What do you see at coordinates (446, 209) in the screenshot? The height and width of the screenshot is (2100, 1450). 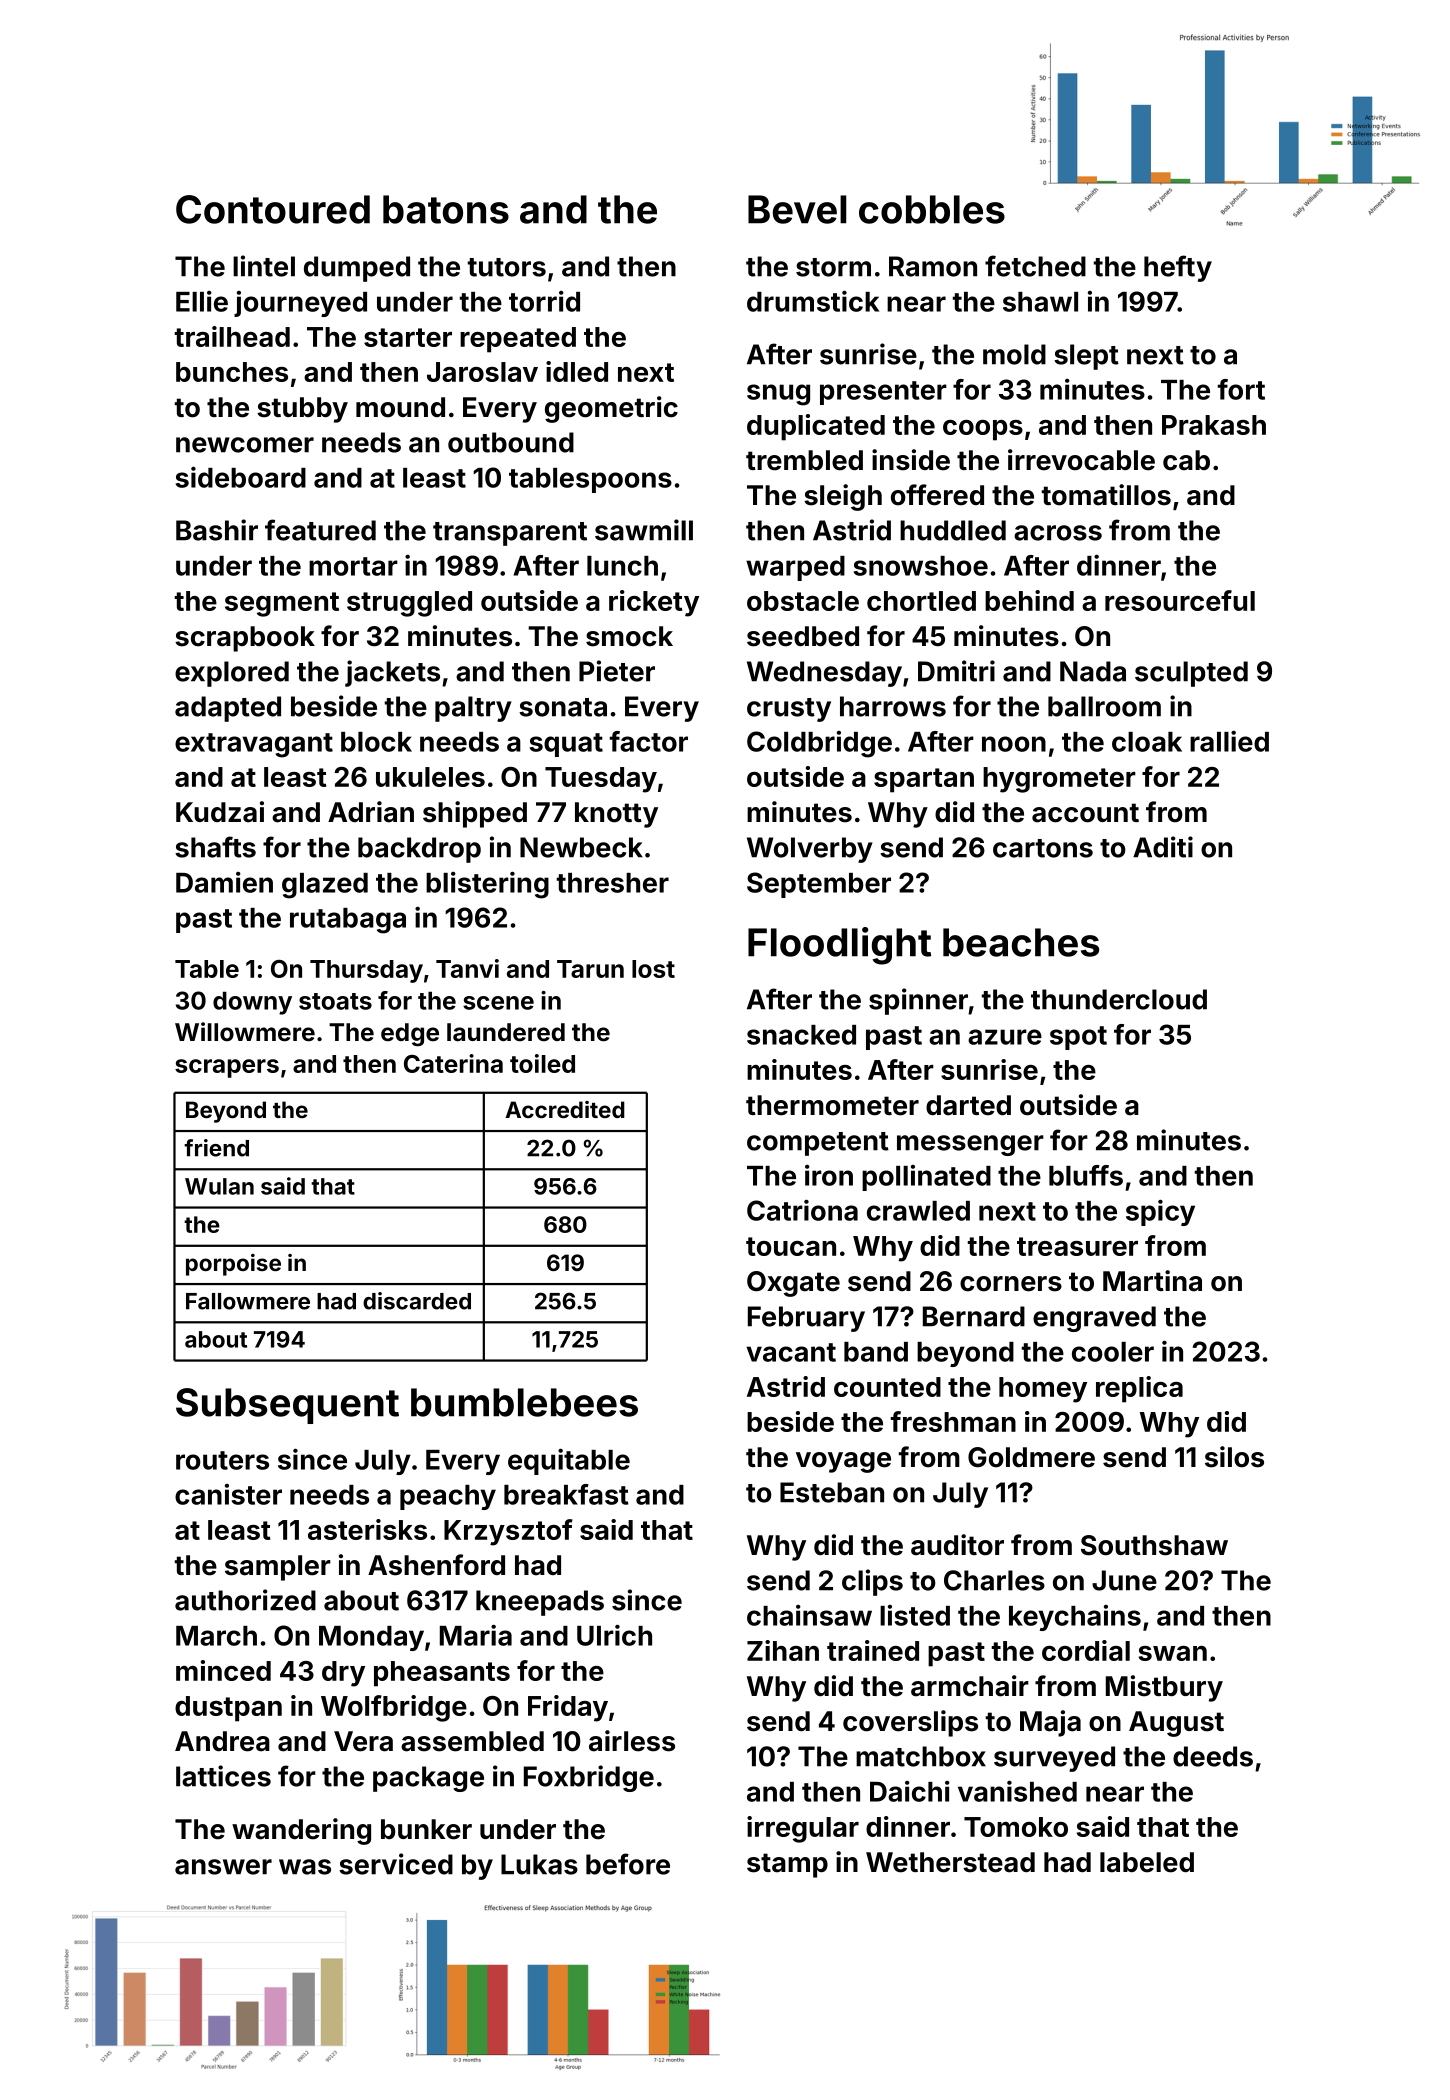 I see `batons` at bounding box center [446, 209].
